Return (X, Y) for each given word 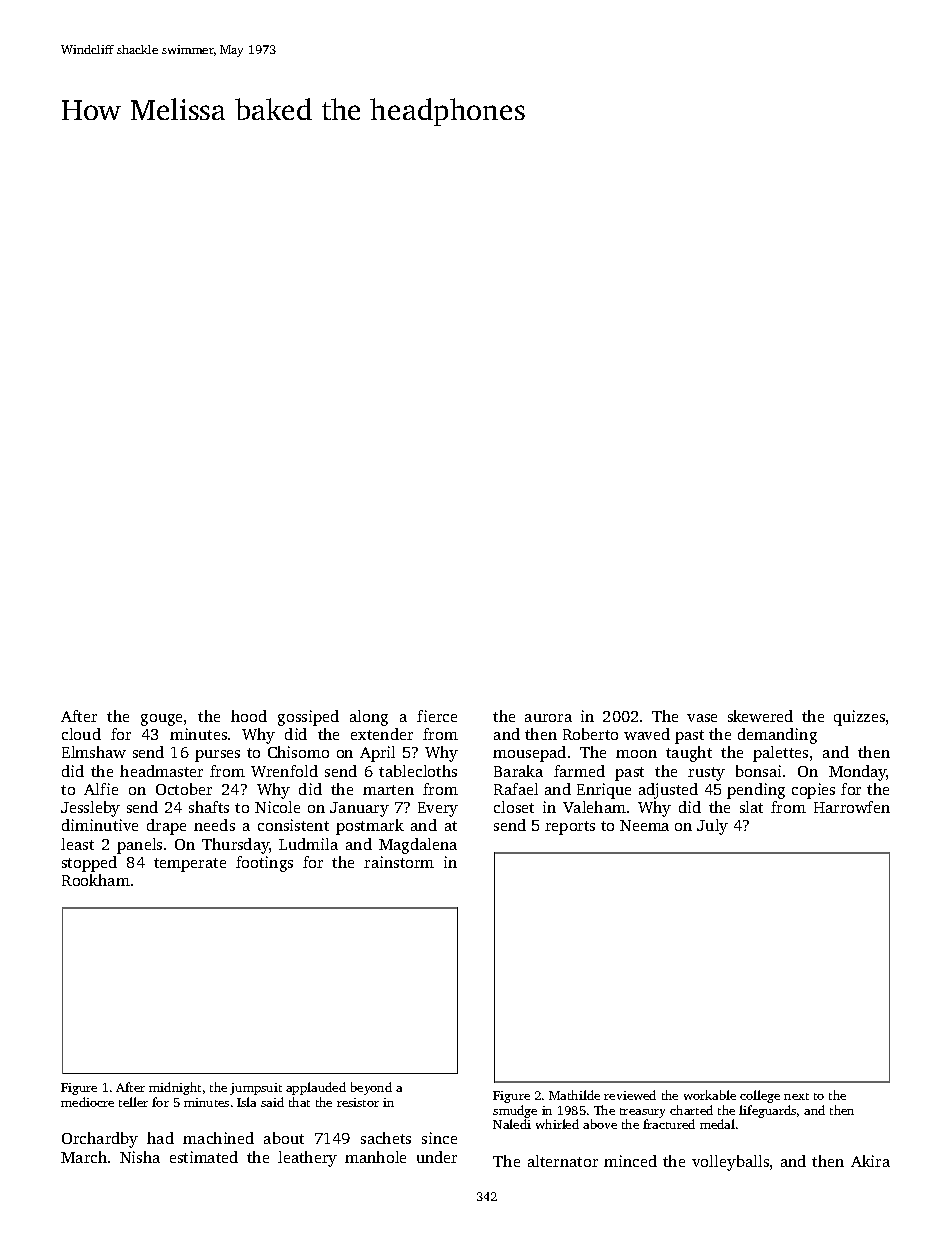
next (796, 1096)
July (712, 827)
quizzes (859, 718)
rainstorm (399, 862)
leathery (307, 1159)
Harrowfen (852, 807)
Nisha (140, 1157)
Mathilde (574, 1095)
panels (139, 846)
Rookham (96, 880)
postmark (370, 827)
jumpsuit (256, 1089)
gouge (161, 720)
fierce (437, 716)
